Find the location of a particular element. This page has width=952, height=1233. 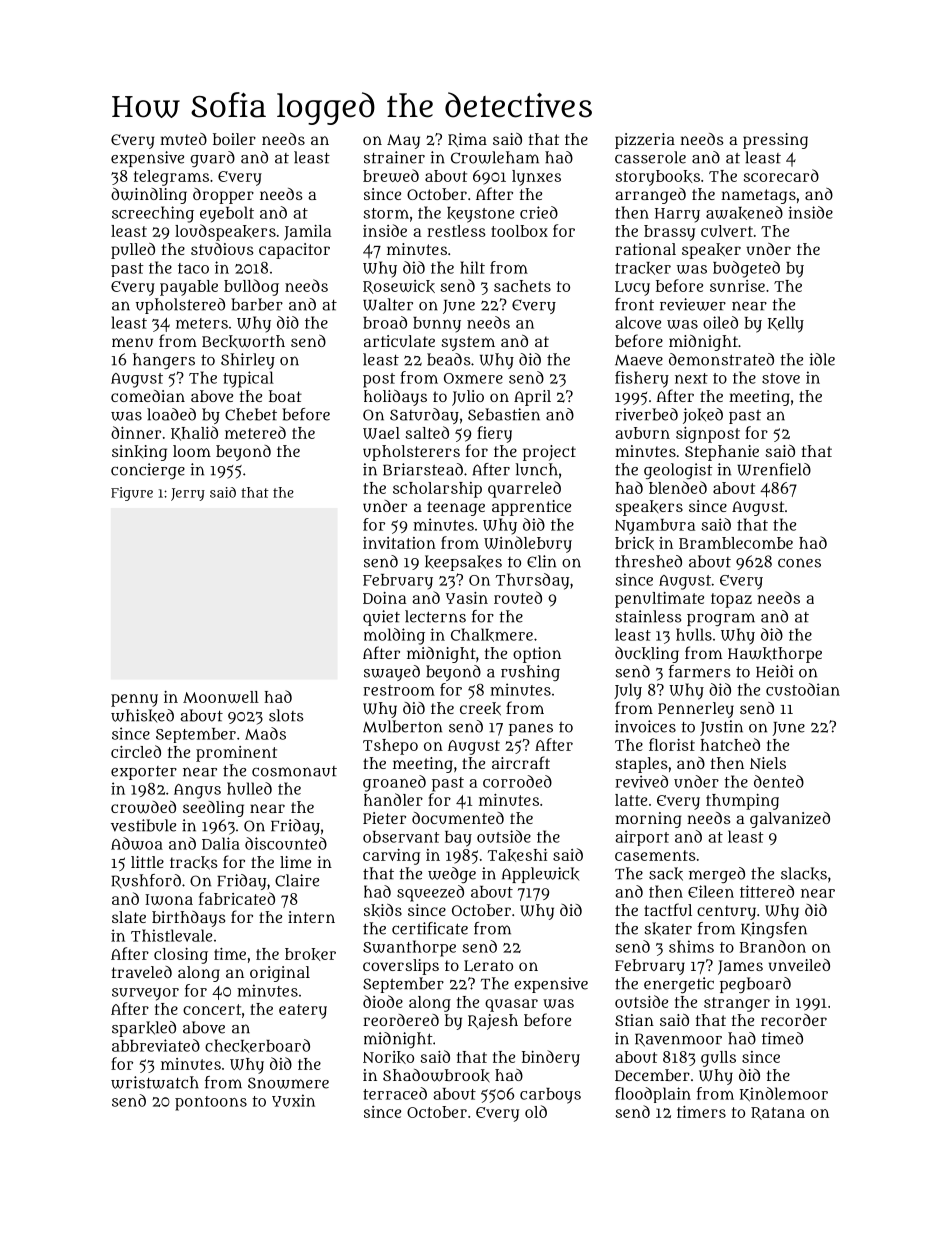

salted is located at coordinates (427, 432).
